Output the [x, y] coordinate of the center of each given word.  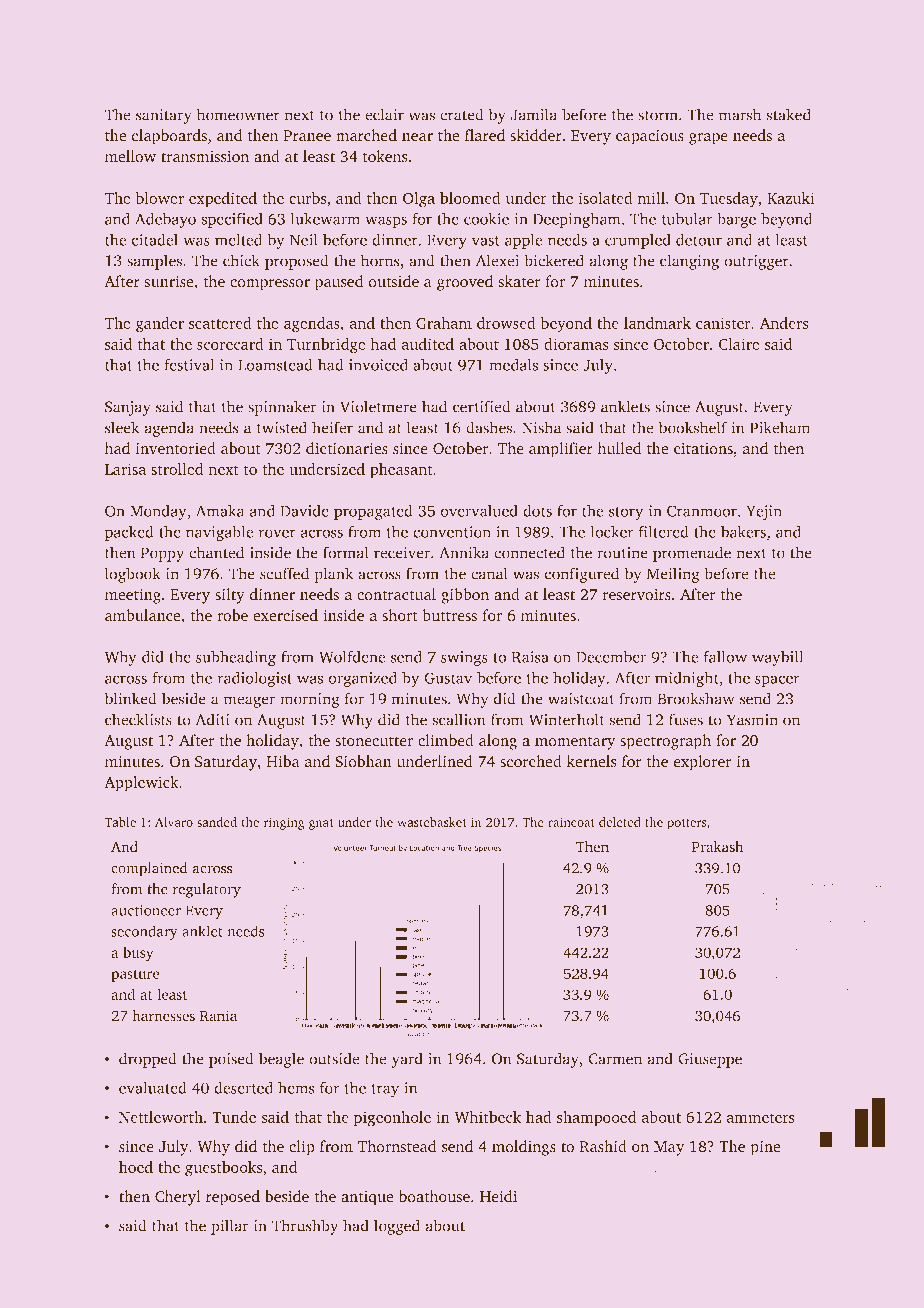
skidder [536, 135]
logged [397, 1227]
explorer [702, 763]
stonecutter [374, 741]
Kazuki [790, 198]
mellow [130, 156]
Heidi [498, 1196]
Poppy [162, 554]
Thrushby [305, 1227]
